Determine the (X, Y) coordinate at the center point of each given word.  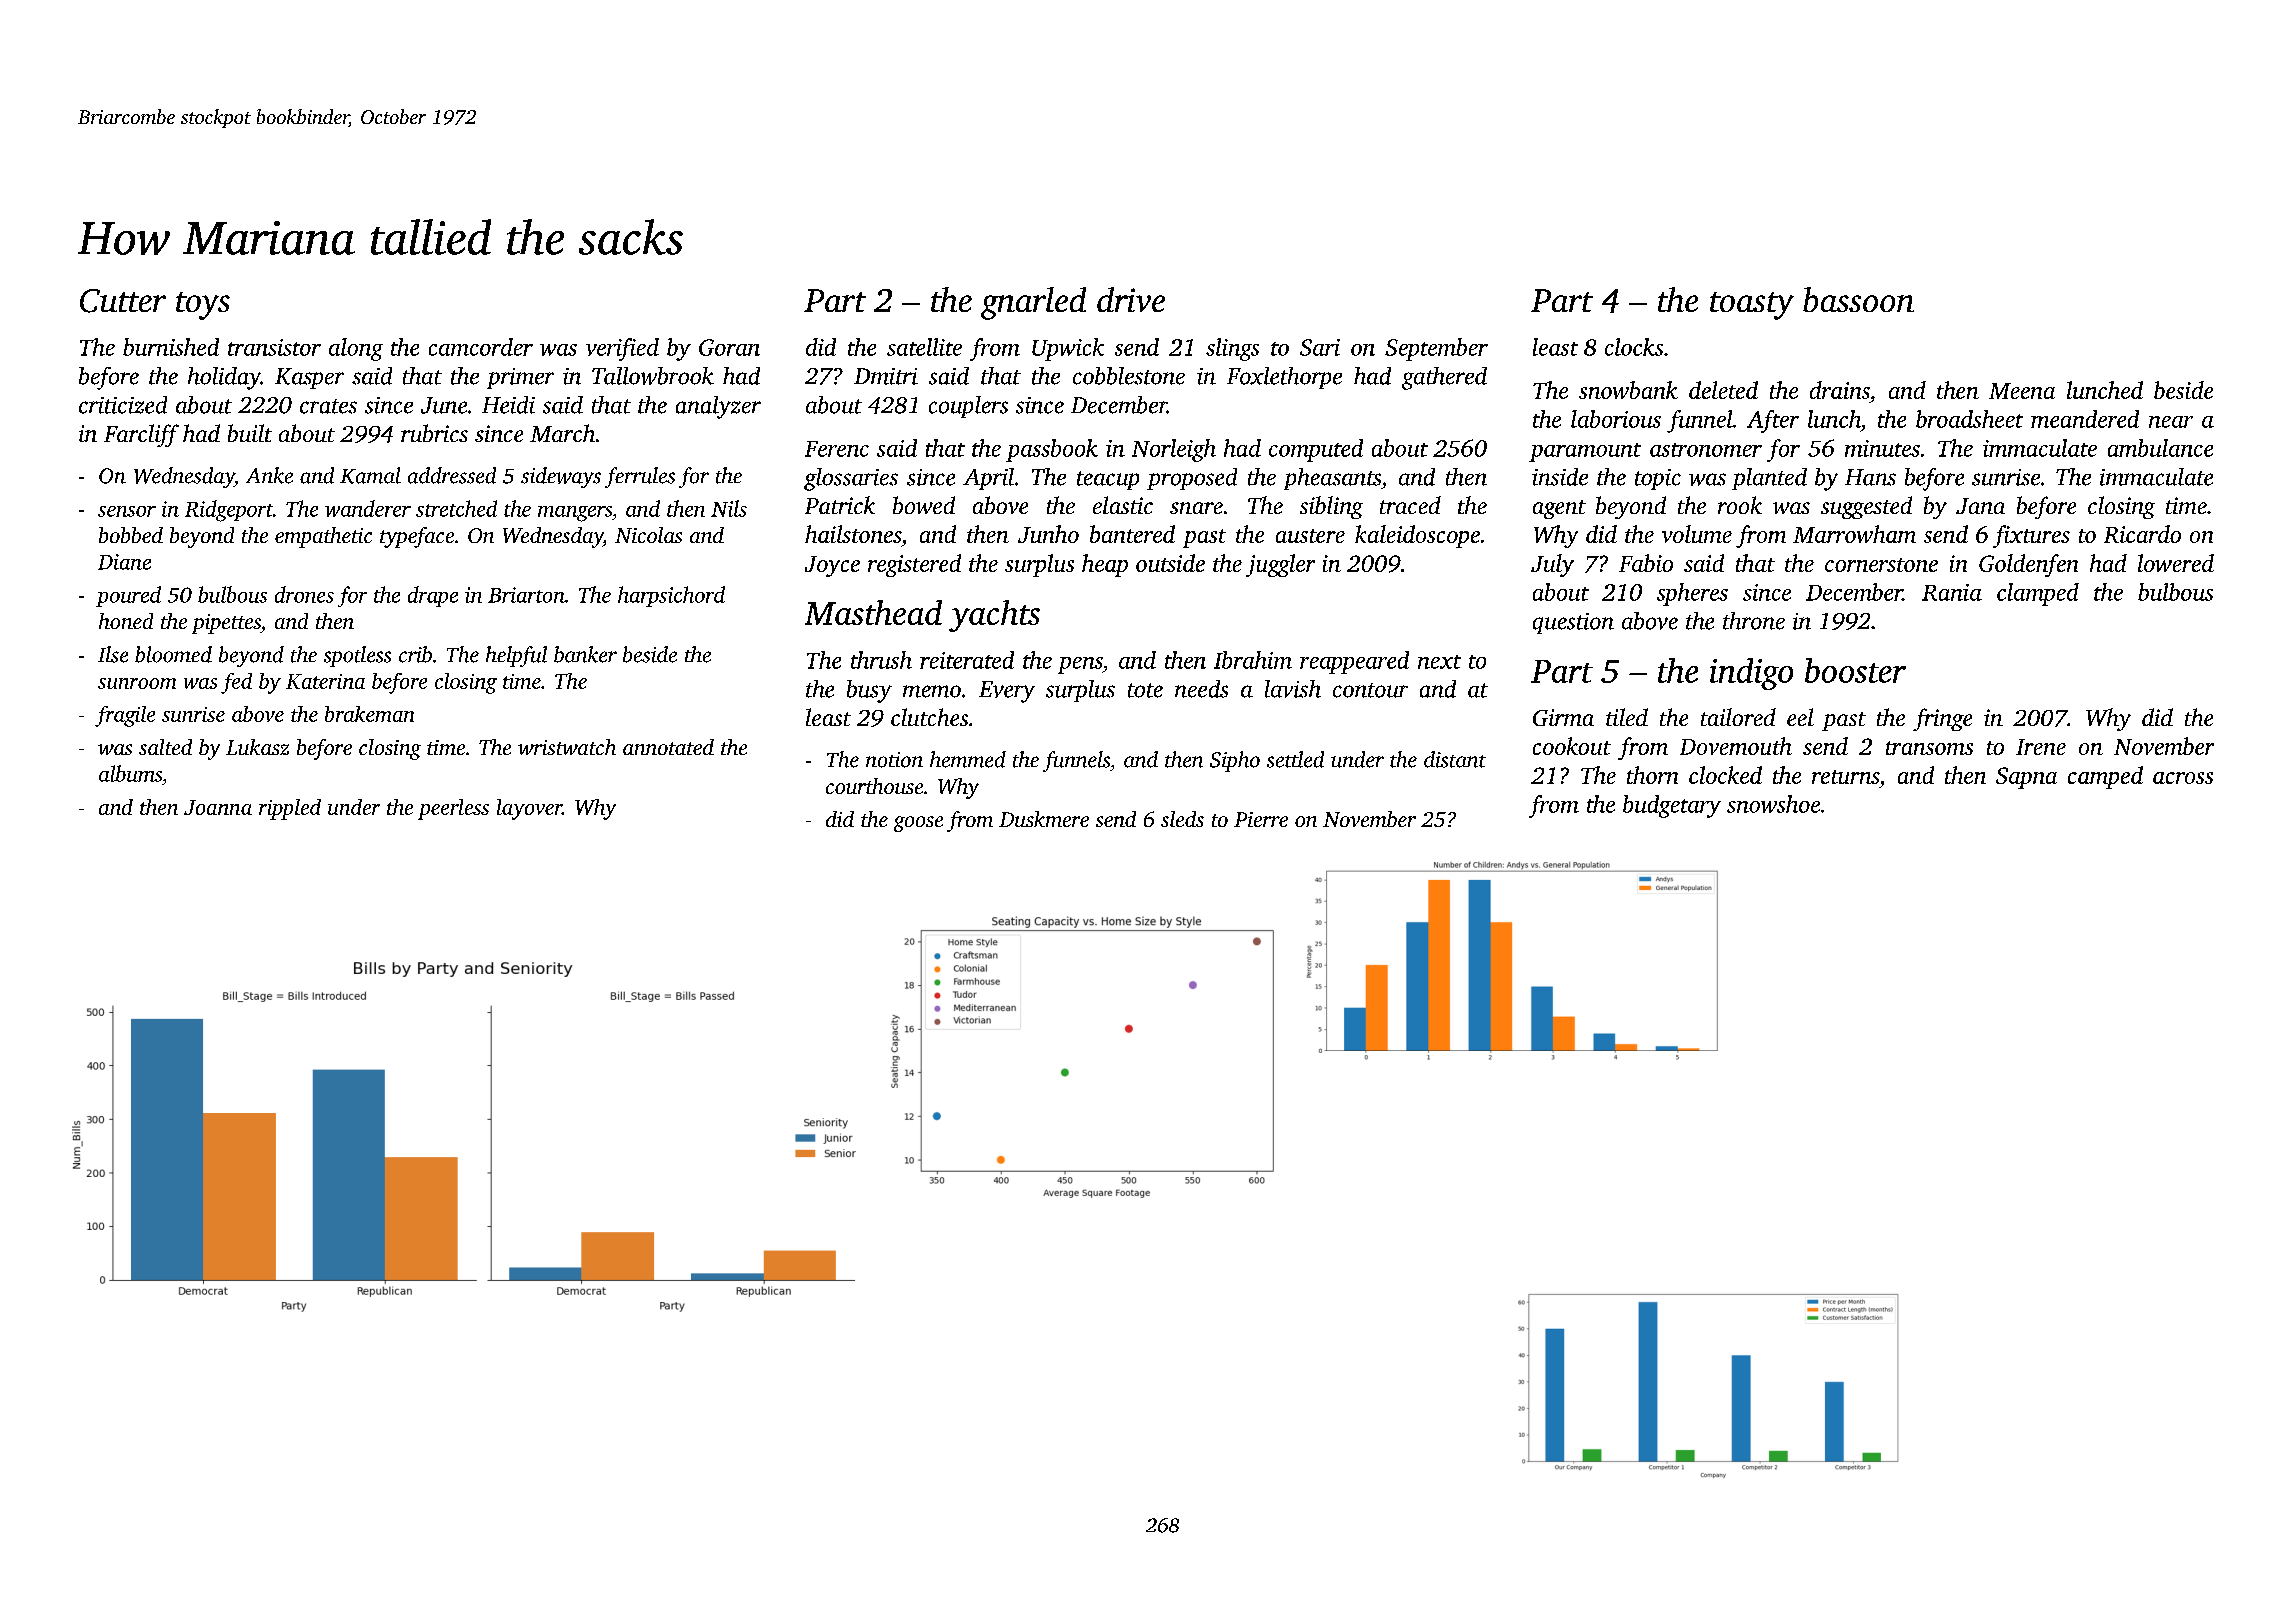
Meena (2022, 391)
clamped (2038, 594)
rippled (290, 809)
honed (126, 621)
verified (622, 349)
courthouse (874, 786)
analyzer (718, 407)
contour (1370, 690)
